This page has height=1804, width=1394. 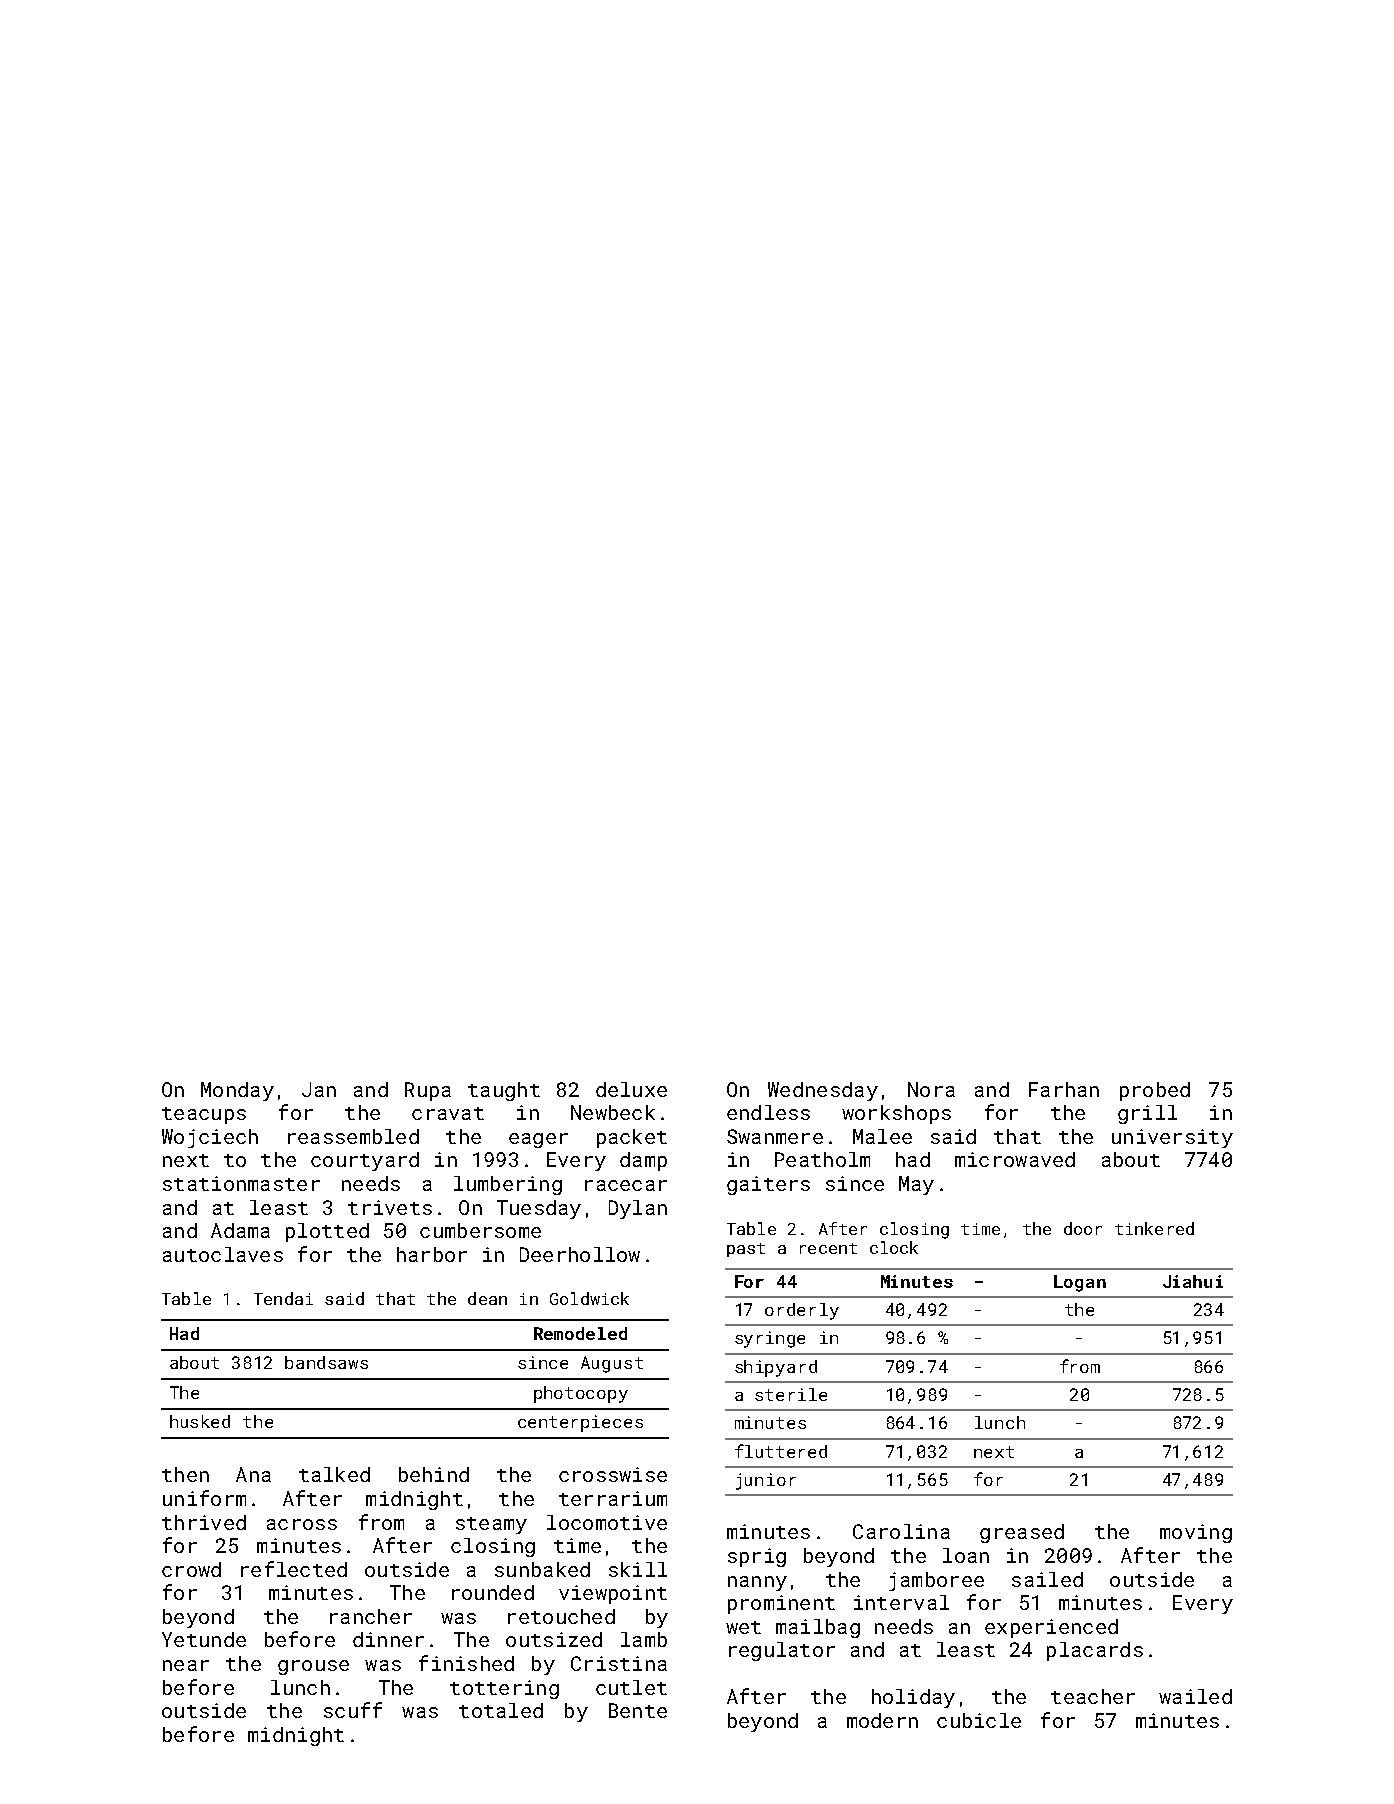 What do you see at coordinates (493, 1592) in the page?
I see `rounded` at bounding box center [493, 1592].
